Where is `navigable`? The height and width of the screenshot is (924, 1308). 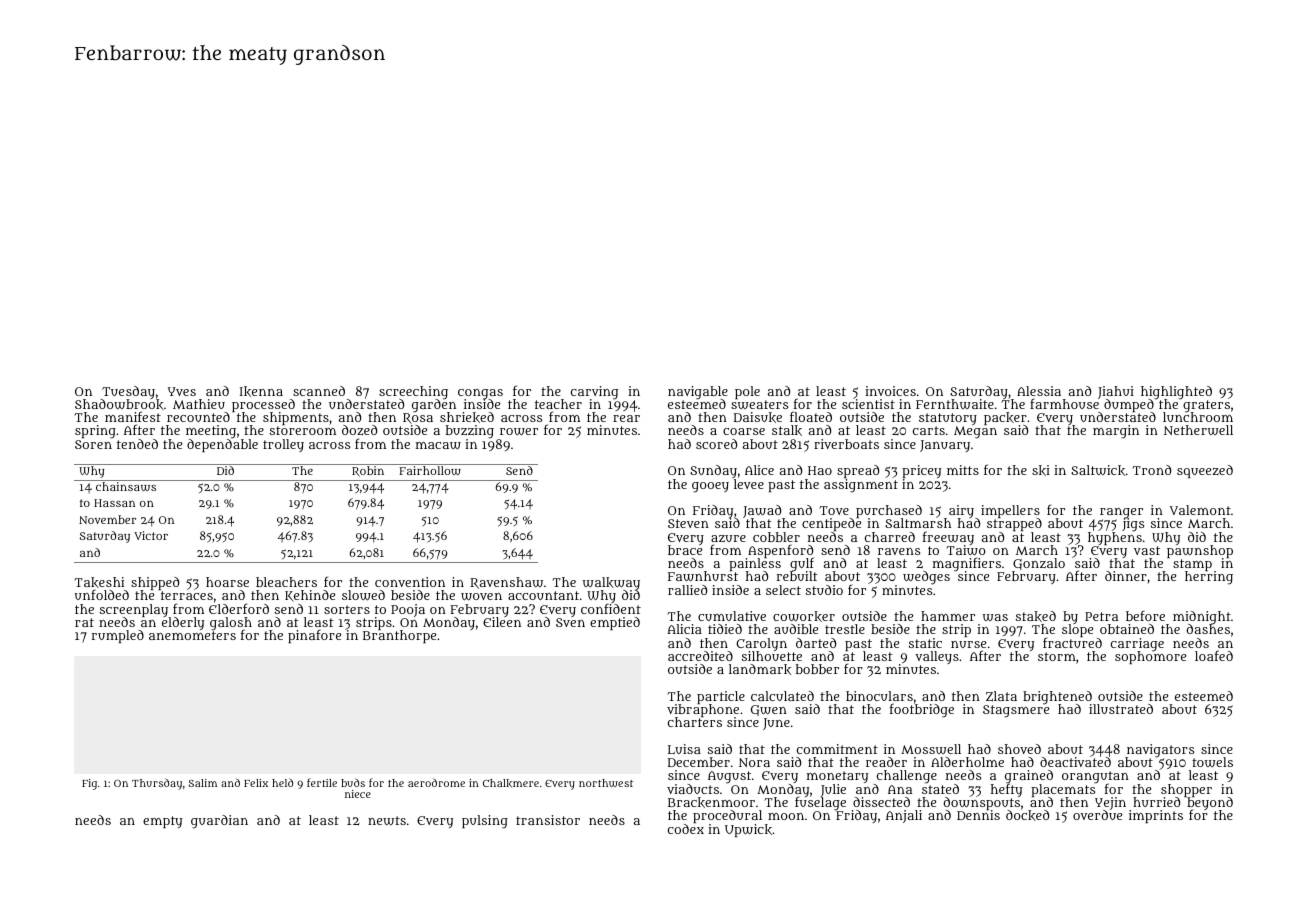 navigable is located at coordinates (698, 392).
